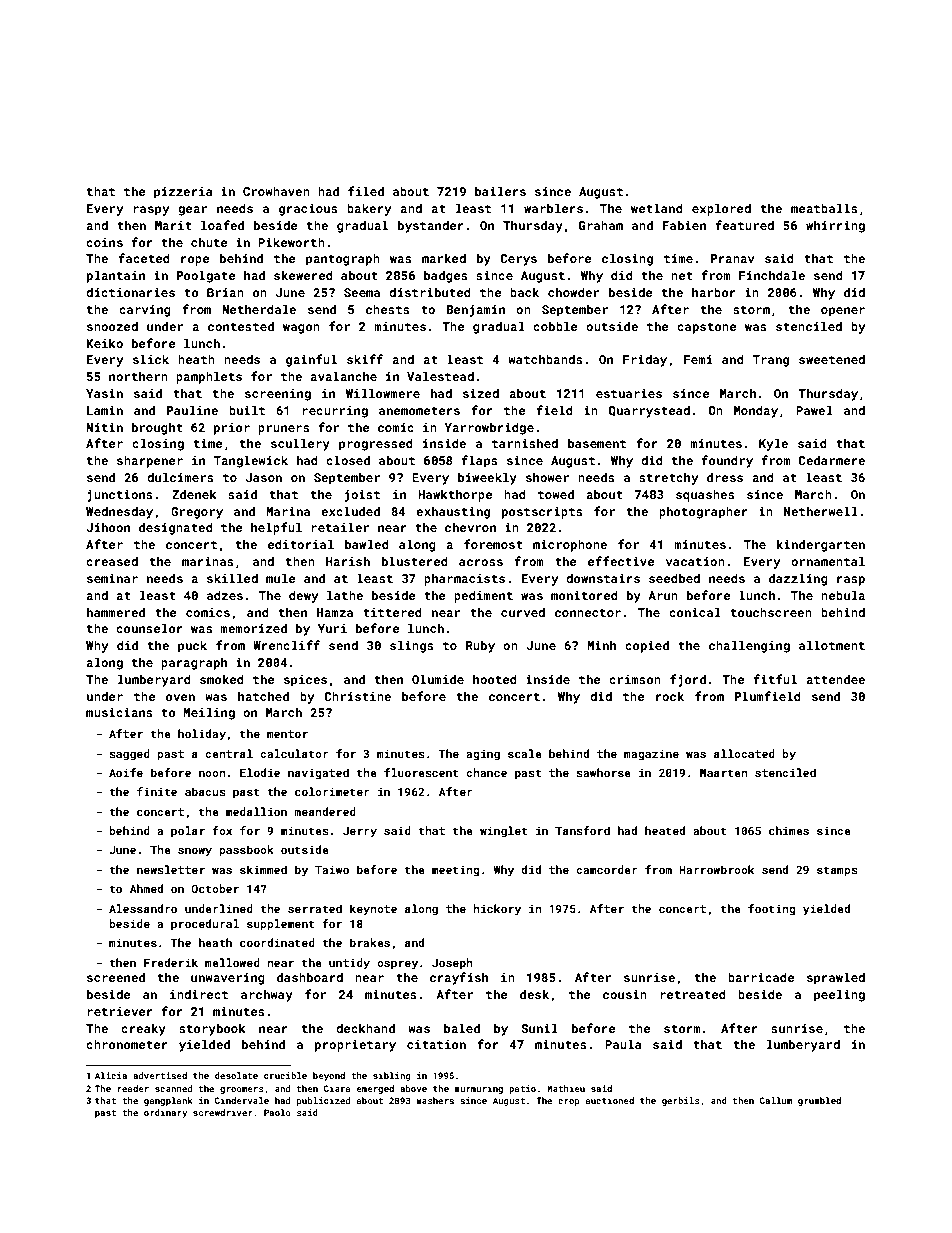 This screenshot has width=952, height=1233. I want to click on hickory, so click(497, 910).
